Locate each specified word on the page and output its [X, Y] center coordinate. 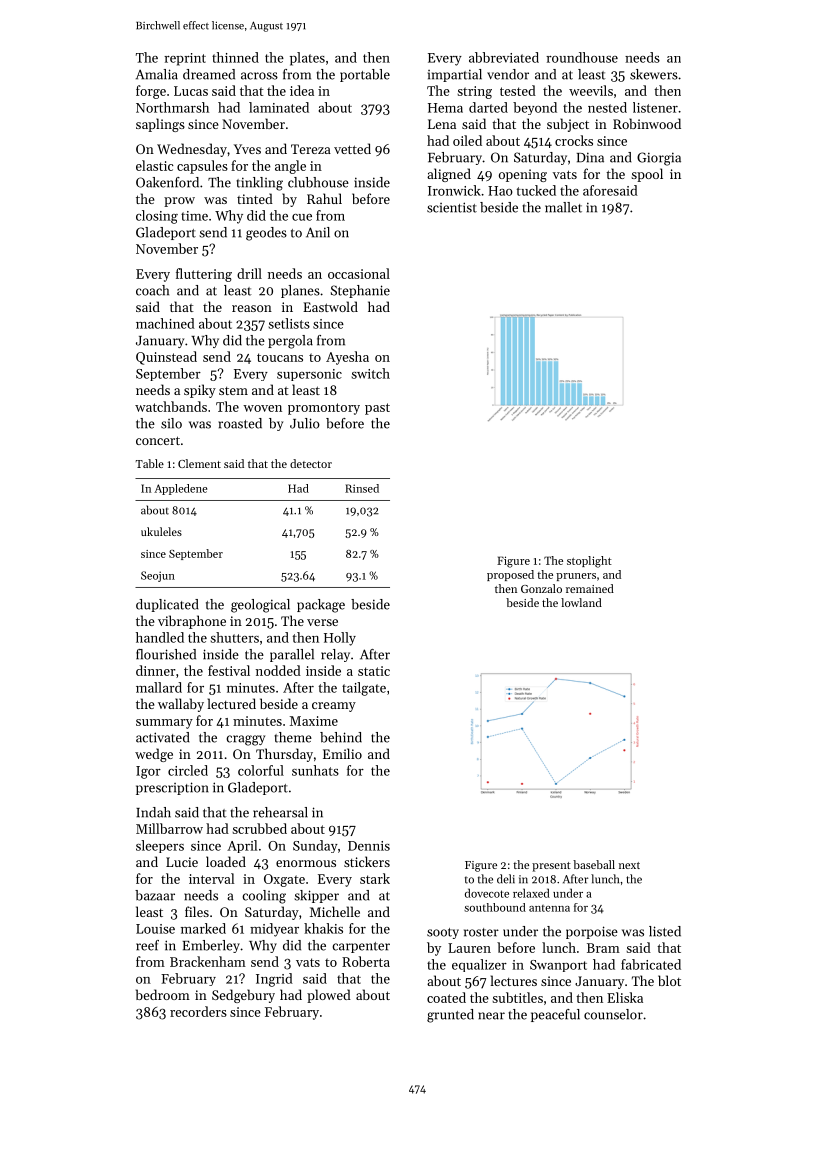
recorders [198, 1011]
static [374, 671]
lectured [232, 703]
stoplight [589, 562]
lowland [581, 602]
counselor [613, 1014]
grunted [450, 1016]
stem [233, 391]
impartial [455, 75]
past [377, 409]
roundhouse [582, 57]
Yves [247, 149]
